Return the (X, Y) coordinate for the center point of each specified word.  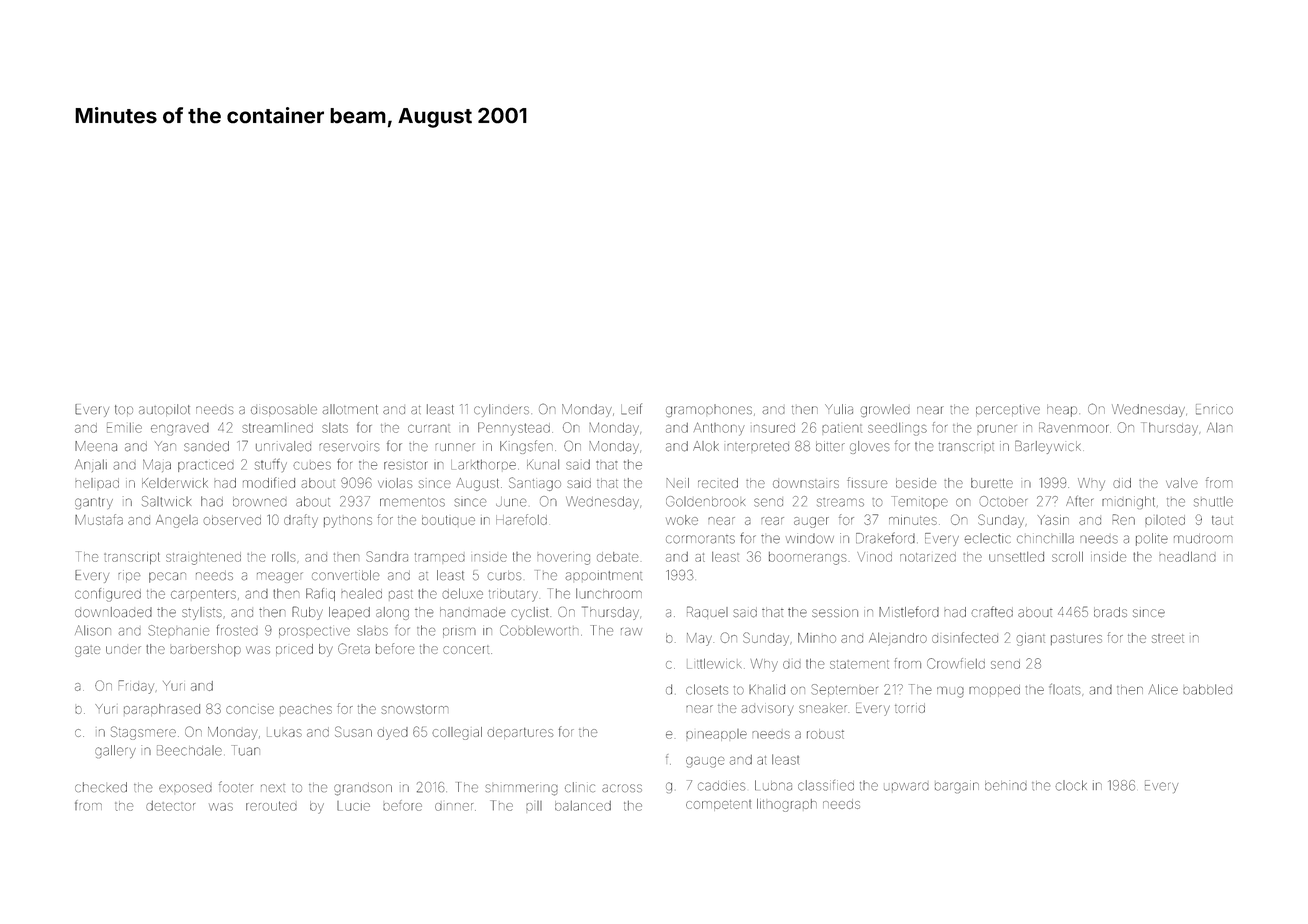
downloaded (113, 612)
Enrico (1214, 409)
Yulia (839, 409)
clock (1071, 785)
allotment (350, 409)
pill (534, 806)
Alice (1163, 689)
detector (170, 806)
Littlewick (714, 664)
